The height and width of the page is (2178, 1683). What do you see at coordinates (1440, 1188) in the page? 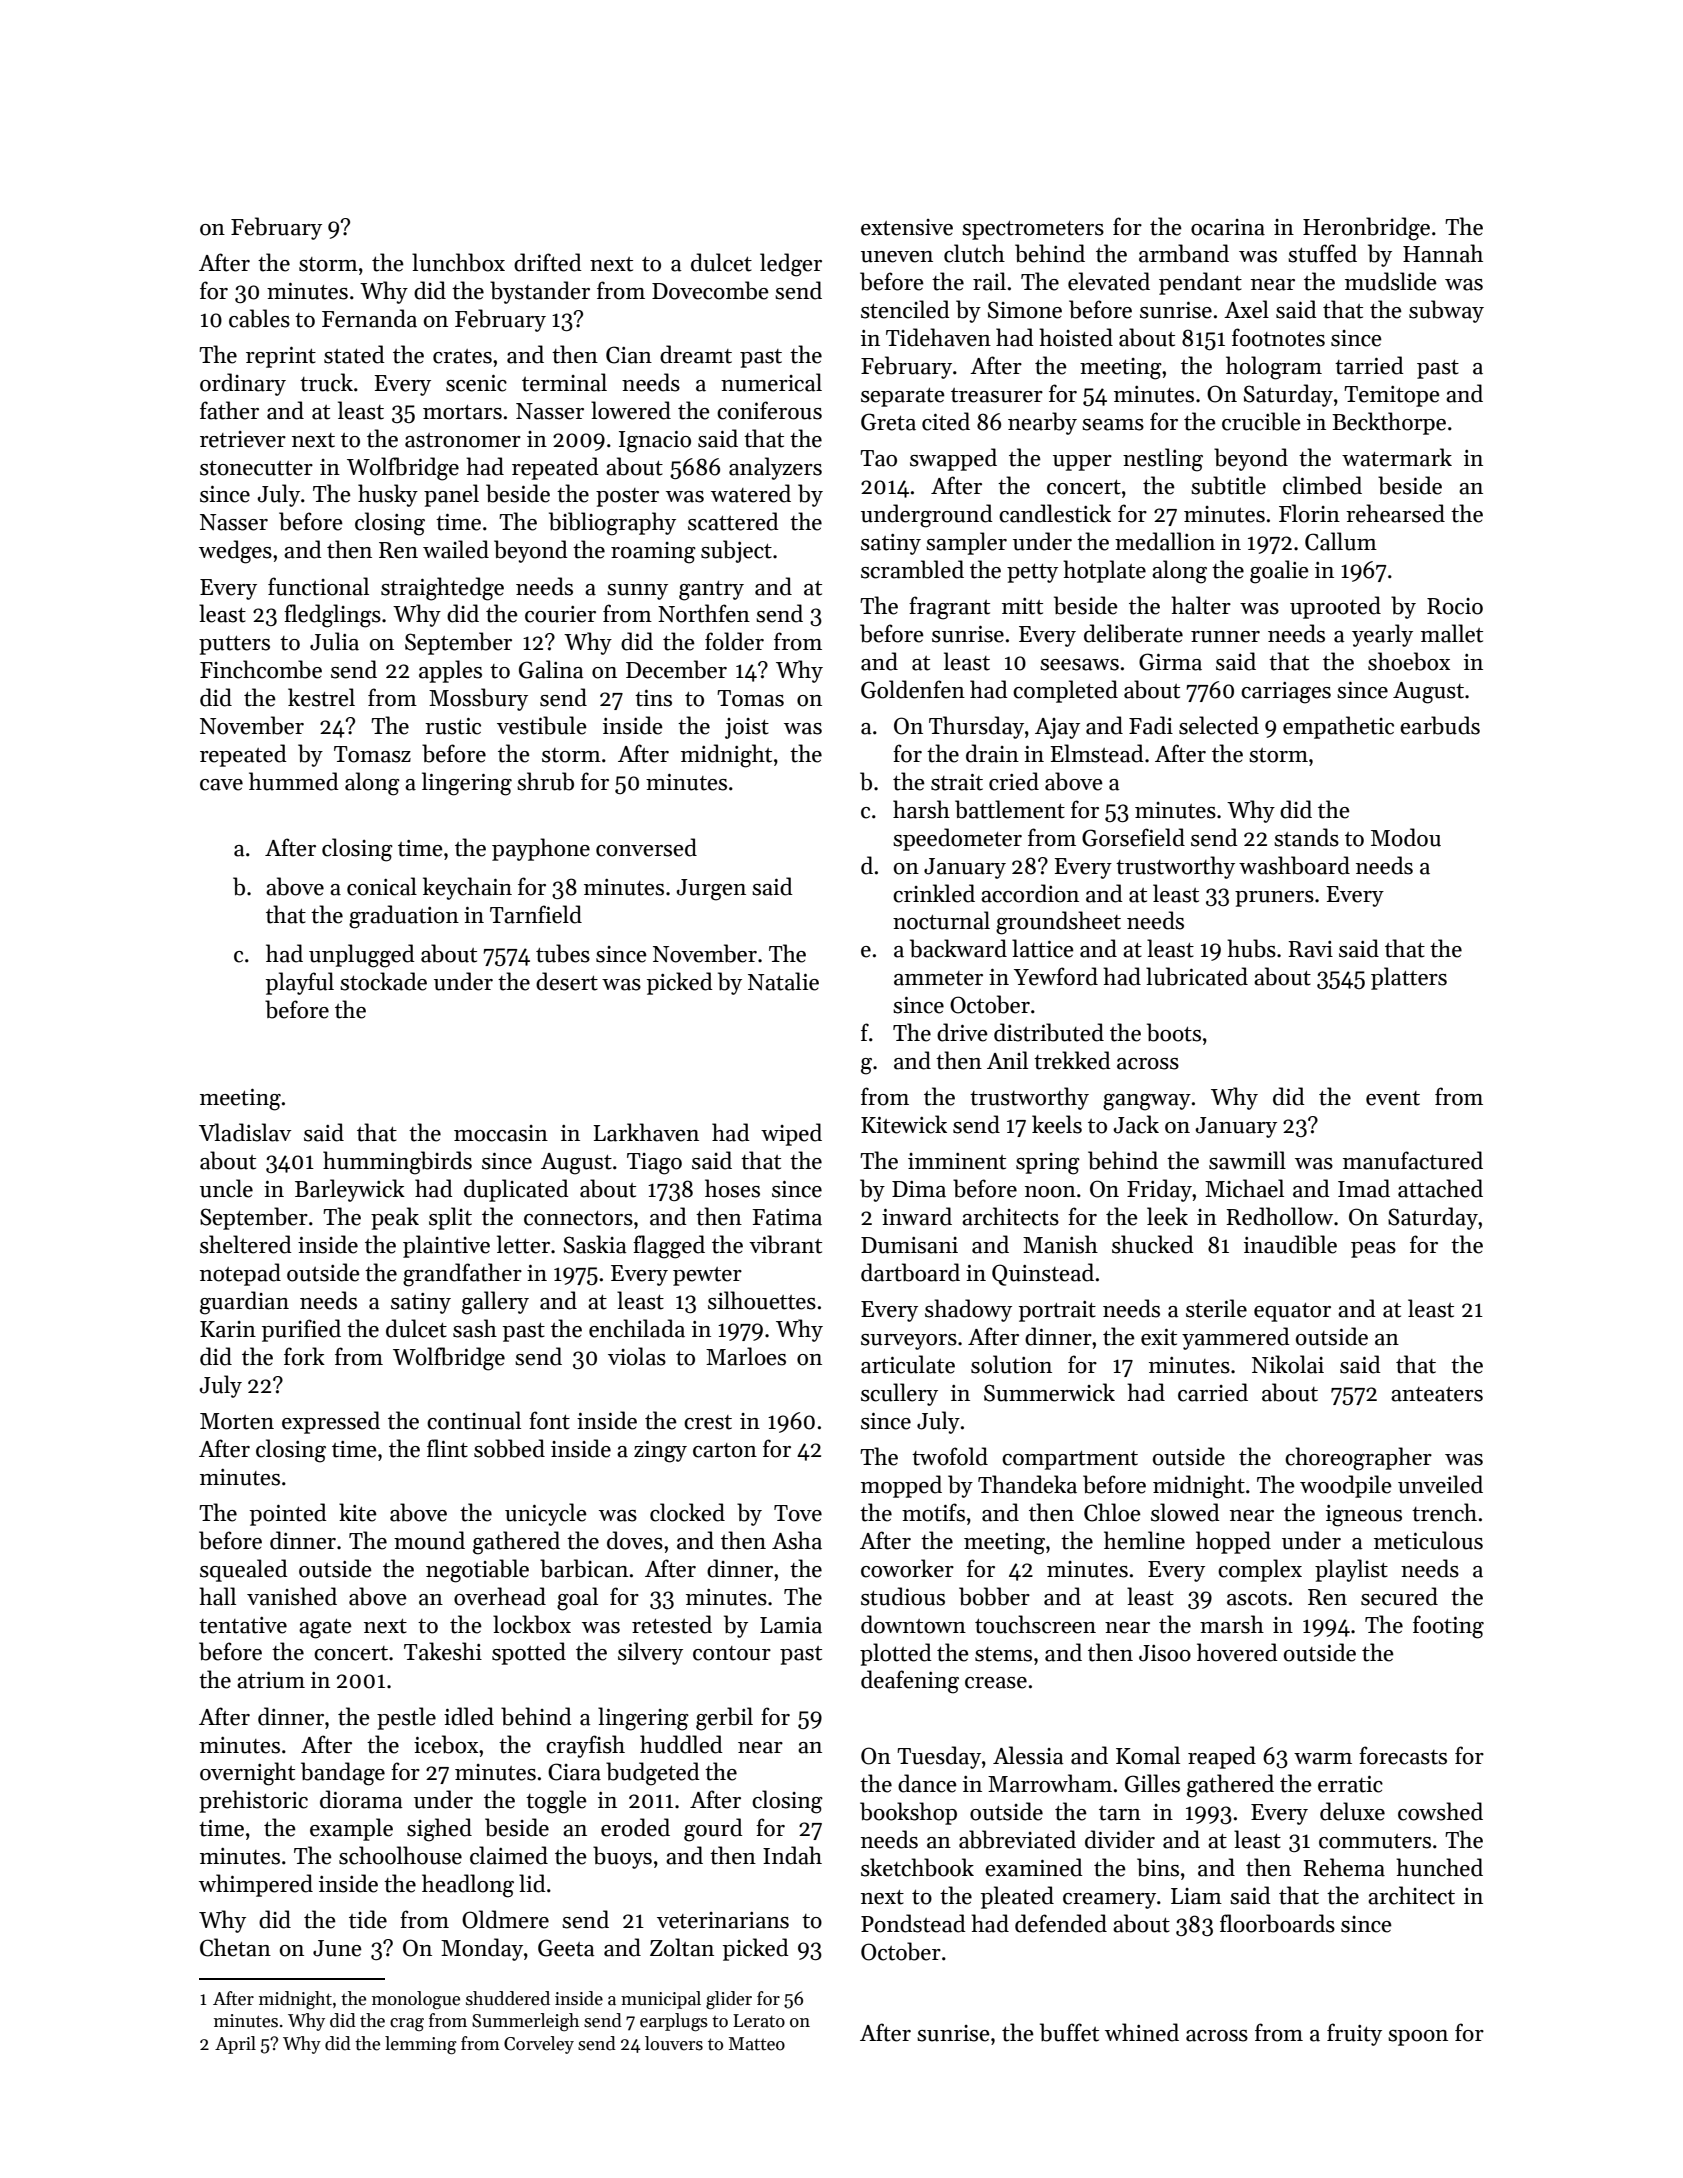
I see `attached` at bounding box center [1440, 1188].
